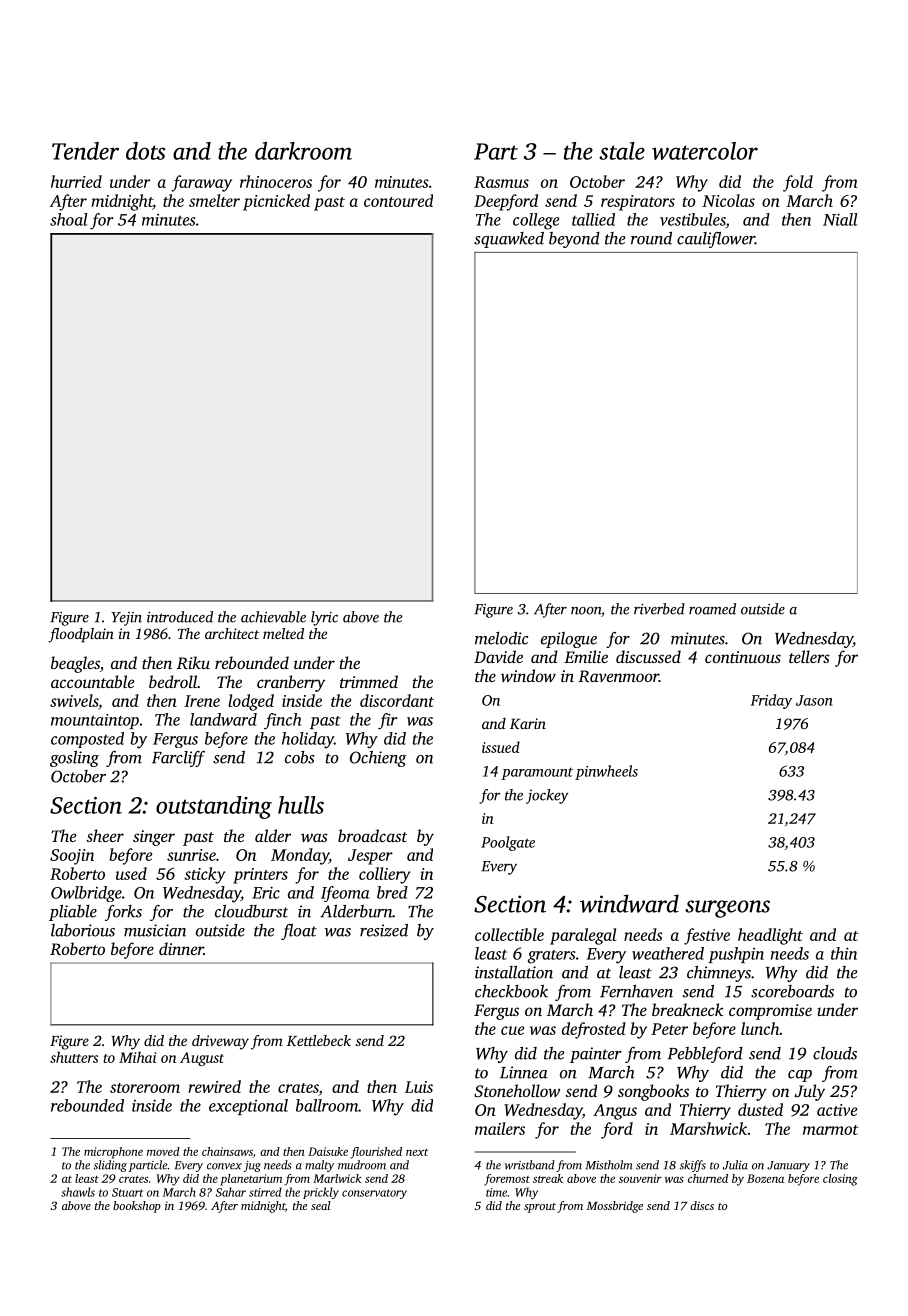  Describe the element at coordinates (659, 609) in the document. I see `riverbed` at that location.
